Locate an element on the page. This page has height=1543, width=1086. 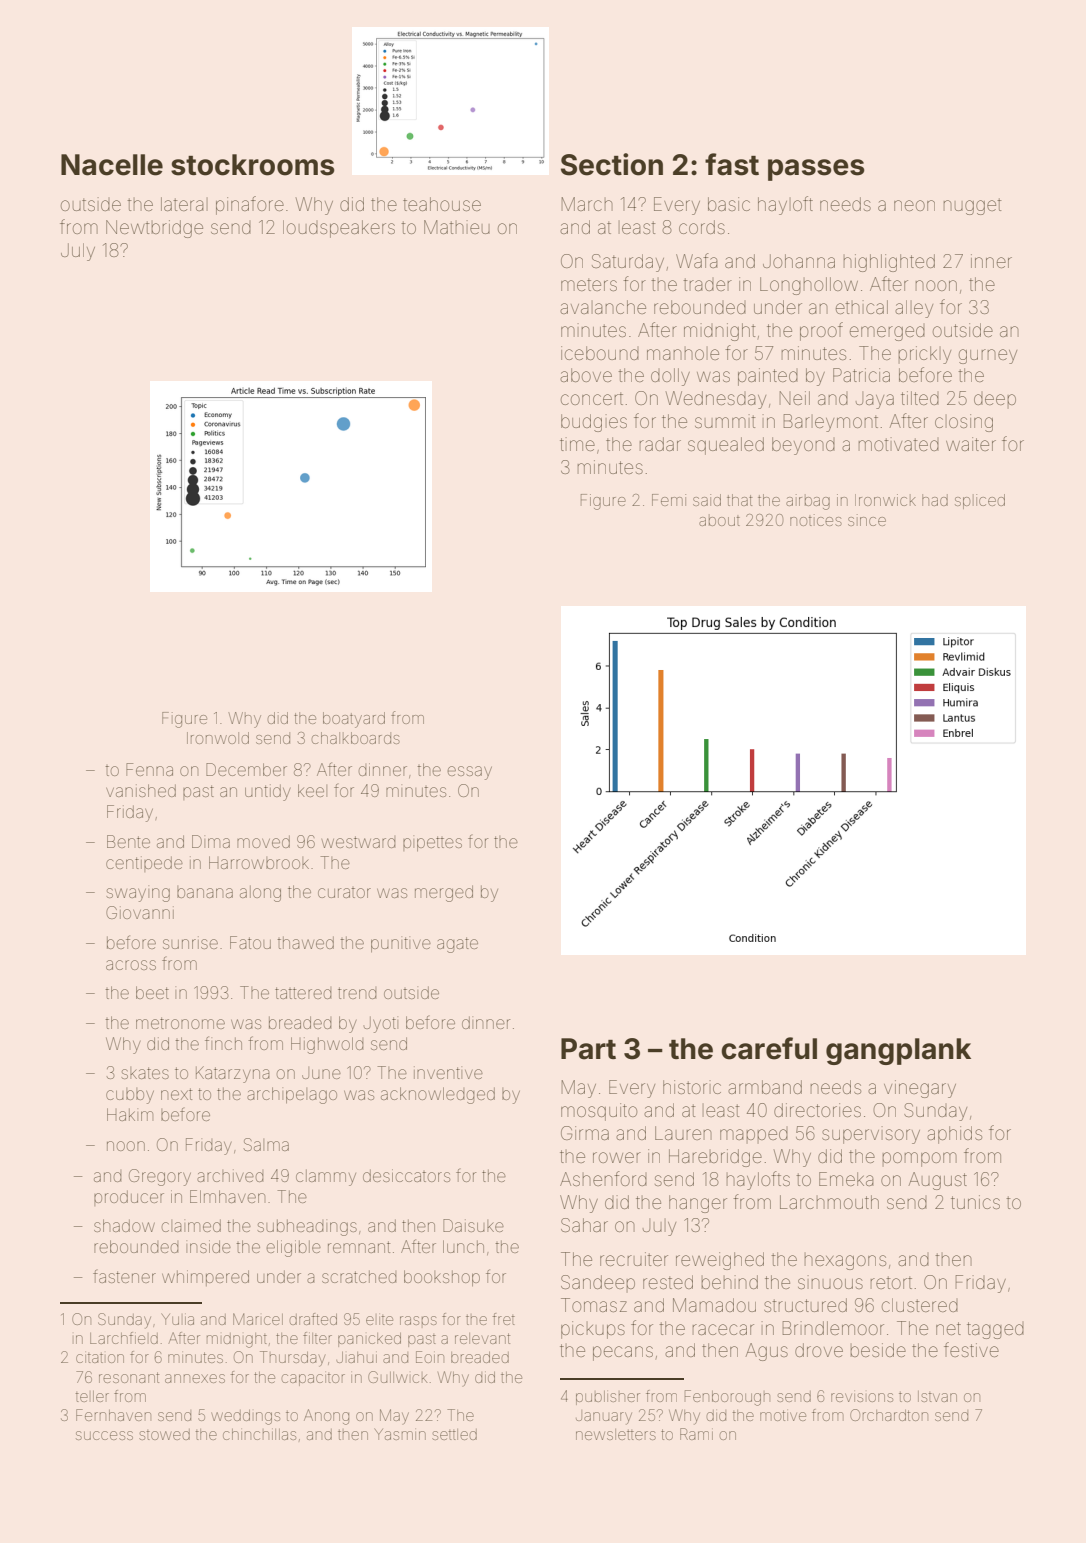
mosquito is located at coordinates (599, 1112).
